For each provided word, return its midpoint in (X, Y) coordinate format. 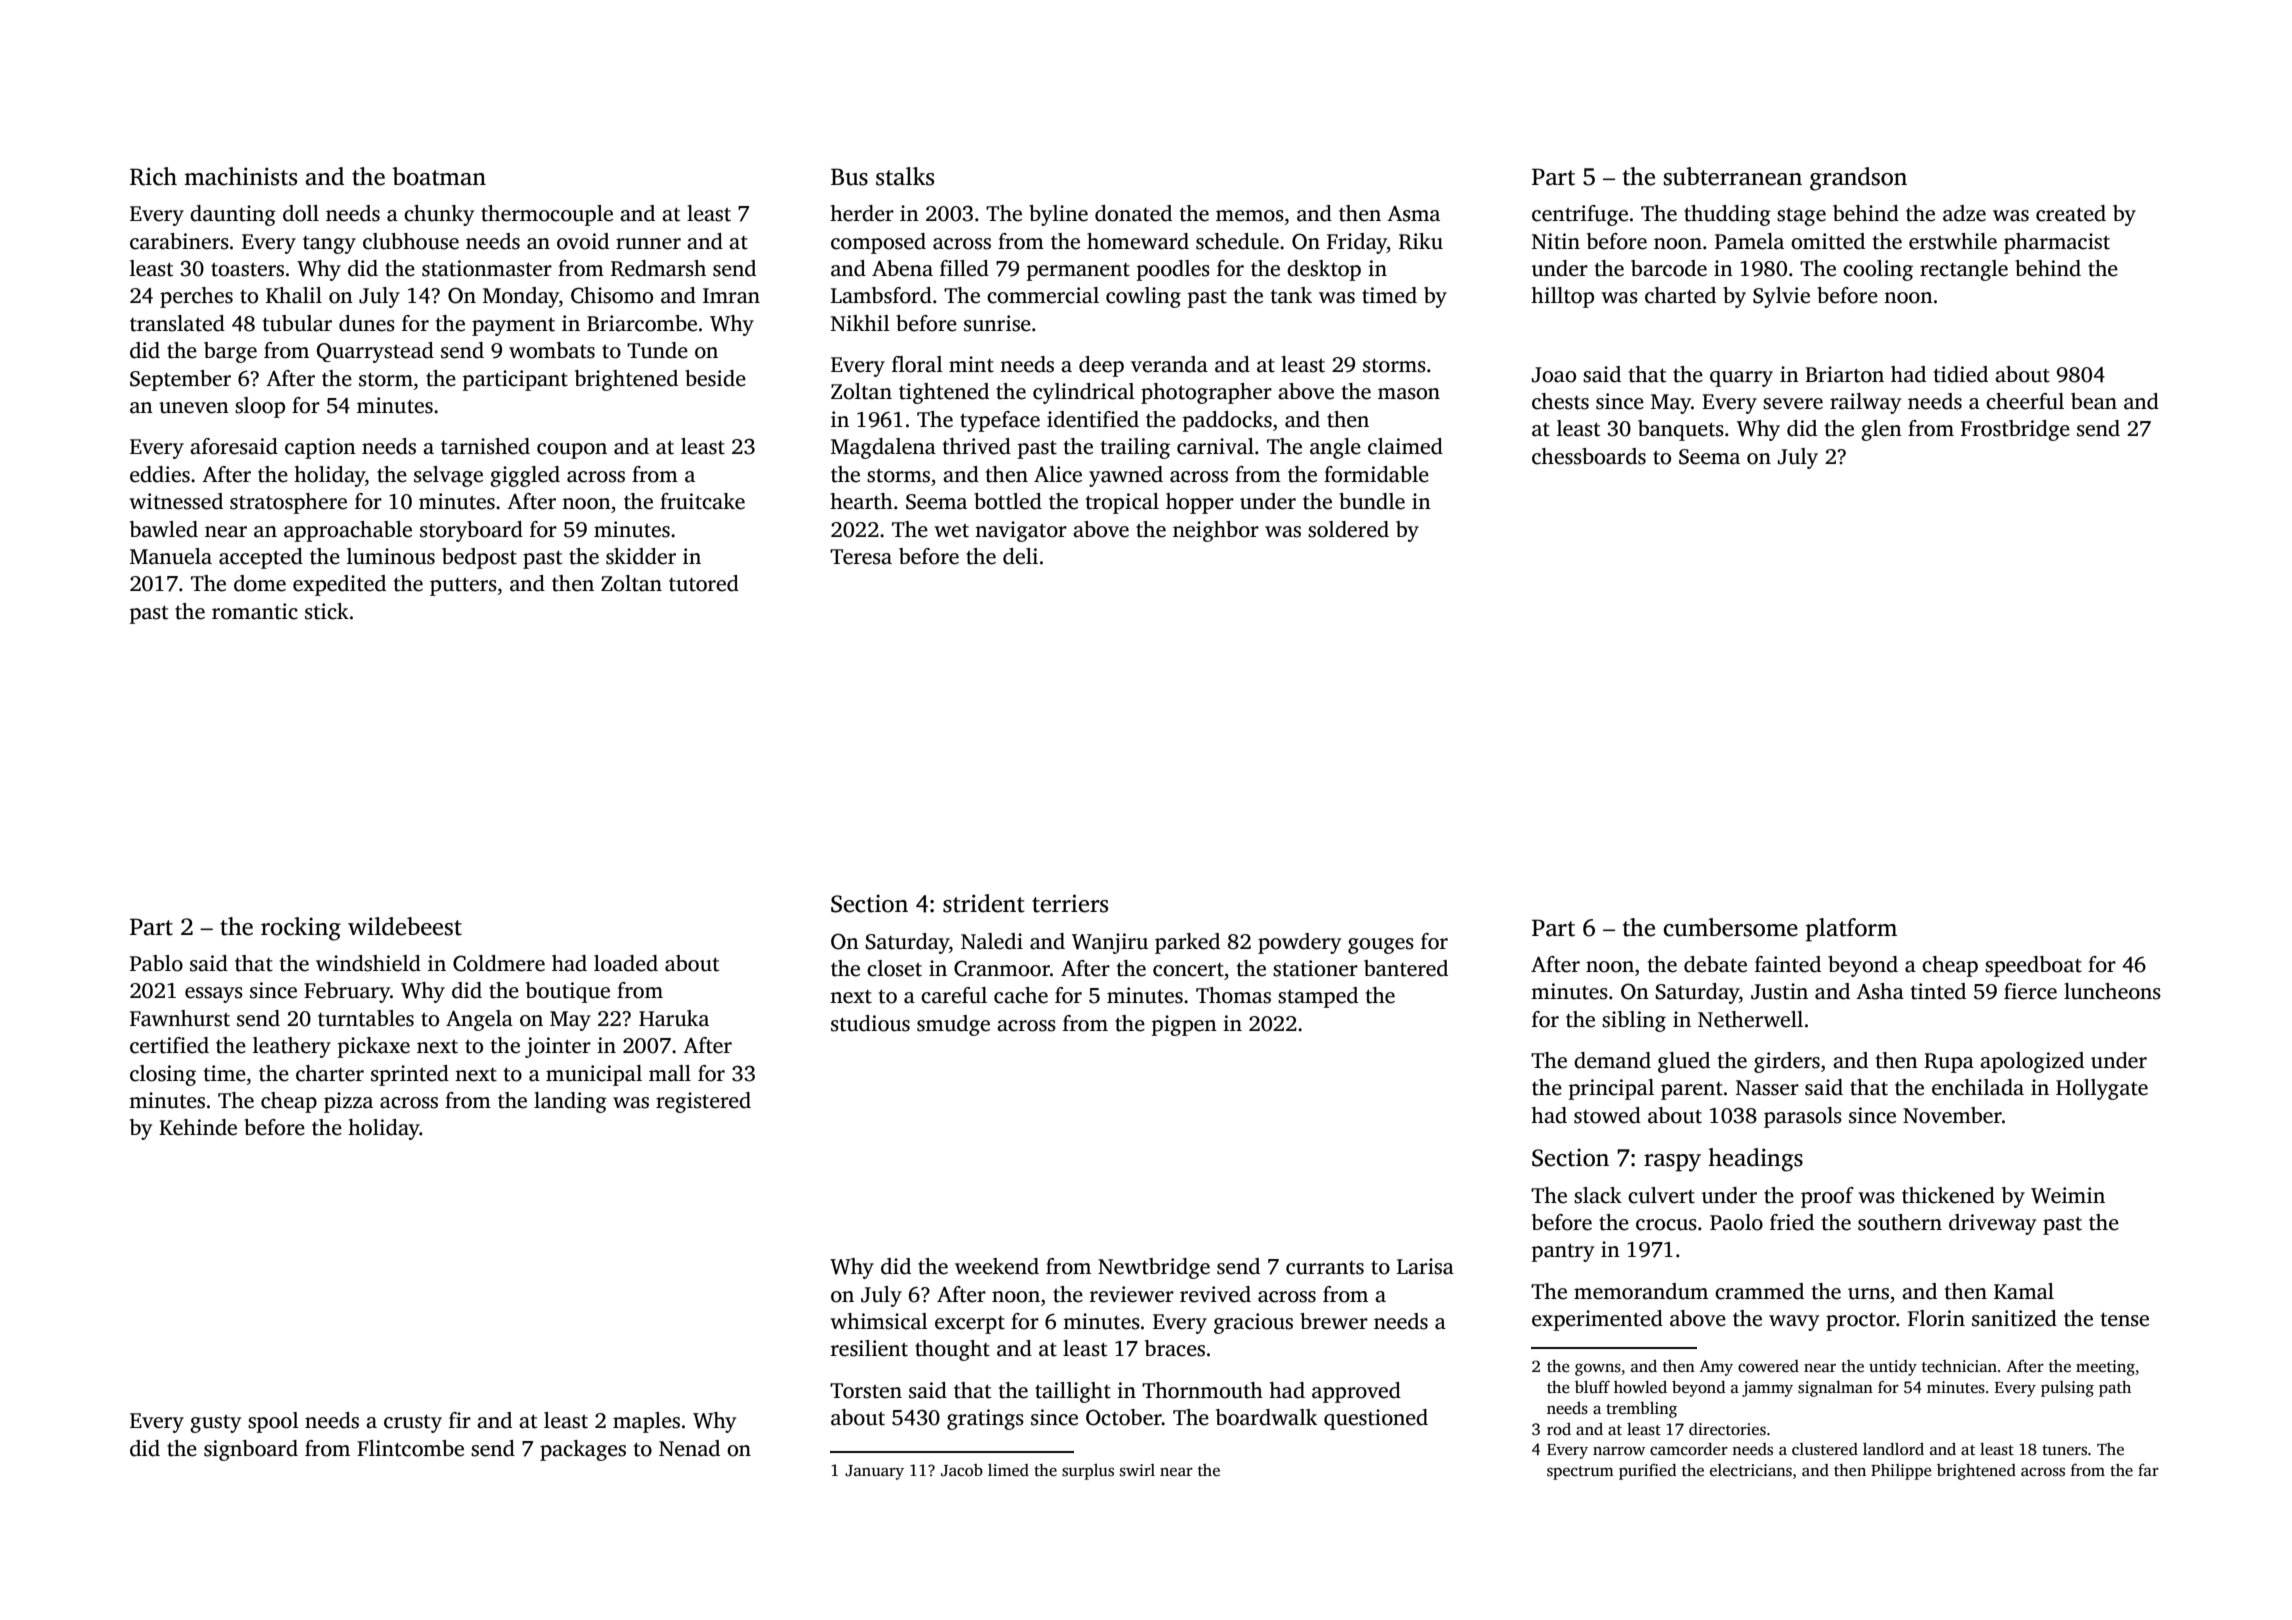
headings (1755, 1160)
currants (1325, 1268)
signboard (251, 1450)
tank (1291, 295)
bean (2094, 401)
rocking (301, 929)
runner (648, 244)
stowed (1607, 1115)
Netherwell (1750, 1019)
